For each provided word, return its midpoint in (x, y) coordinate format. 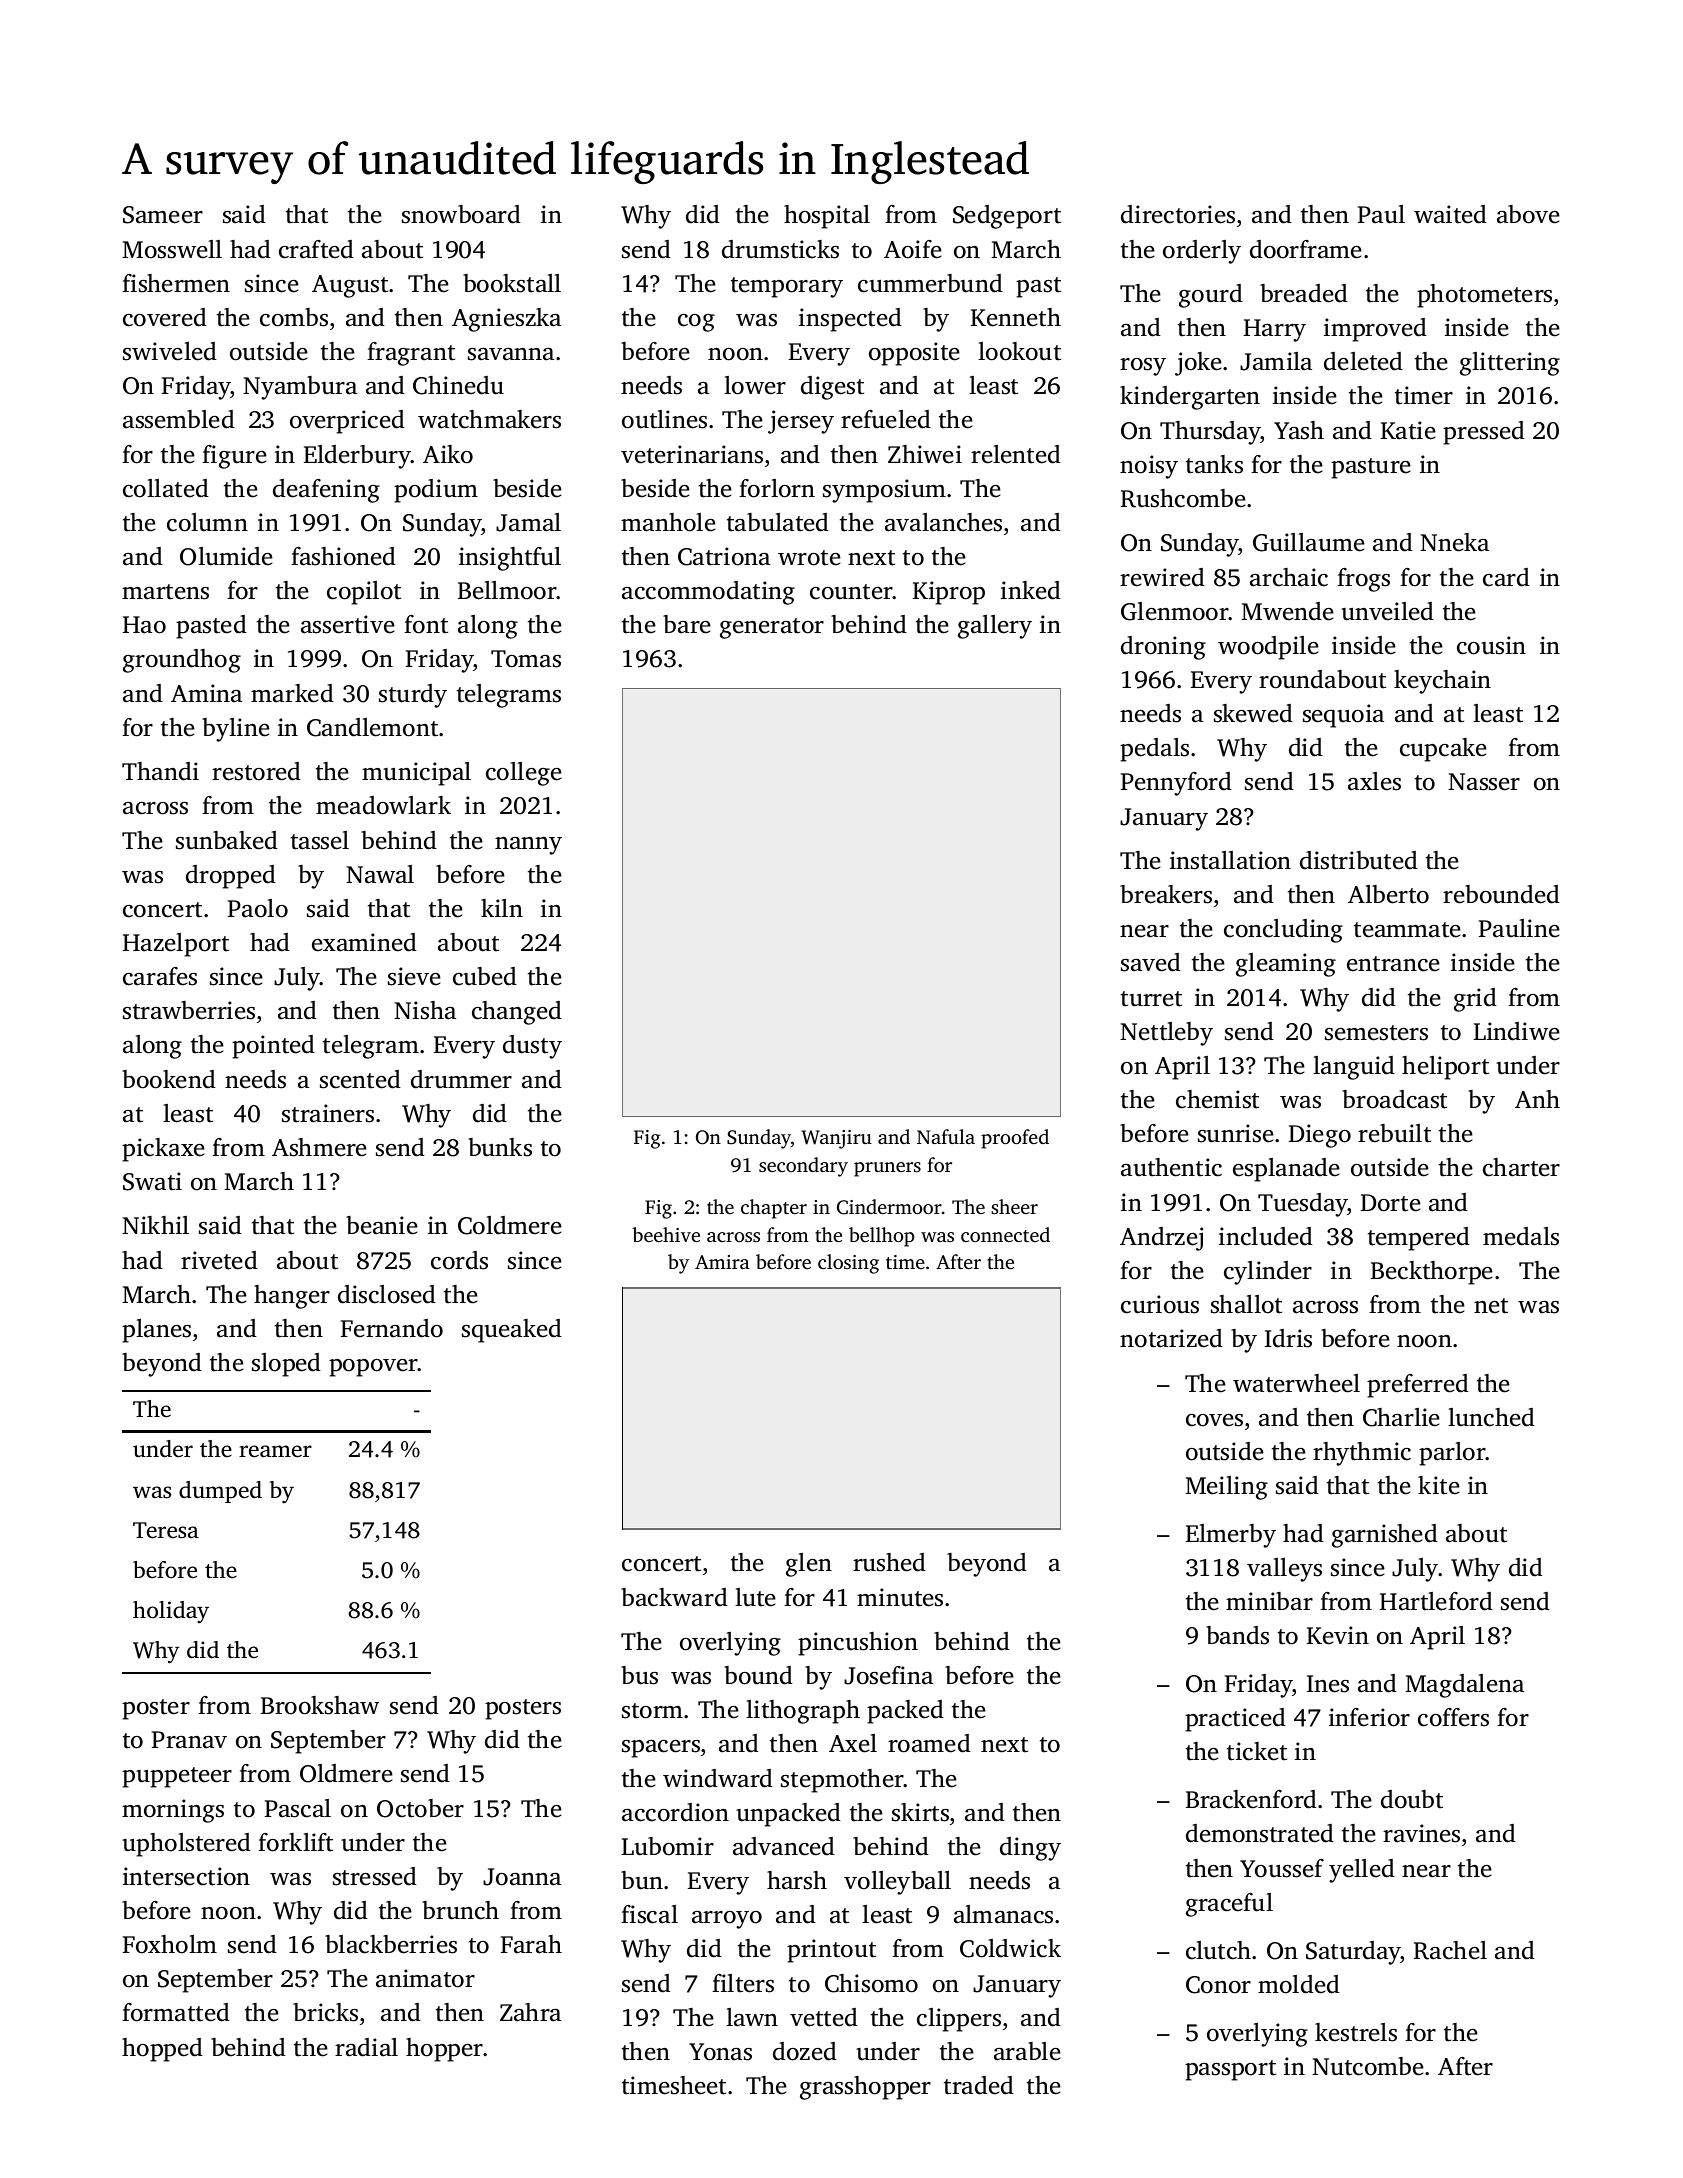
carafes (160, 976)
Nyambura (300, 388)
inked (1031, 590)
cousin (1491, 645)
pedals (1154, 750)
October (420, 1808)
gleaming (1286, 965)
